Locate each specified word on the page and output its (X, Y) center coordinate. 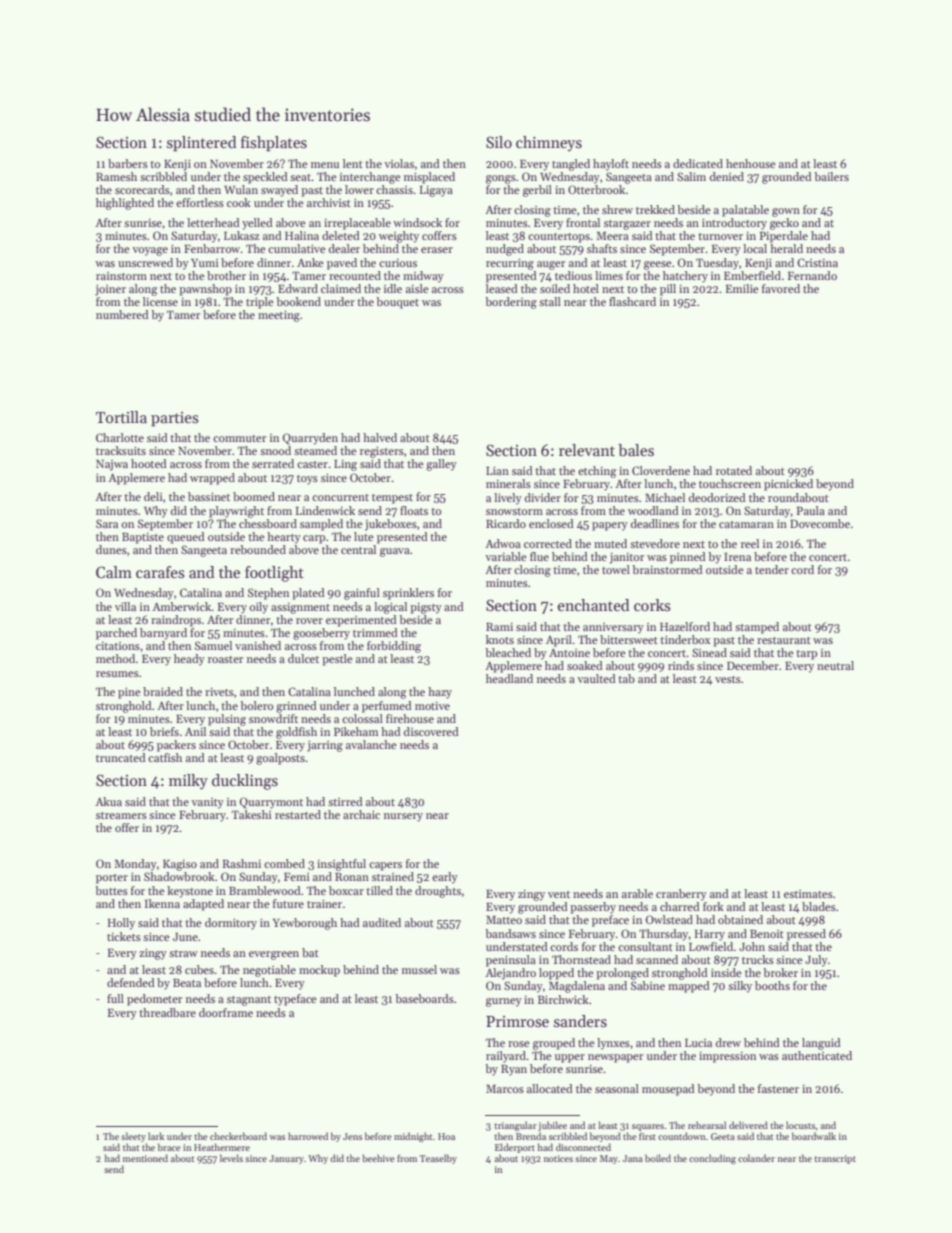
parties (175, 419)
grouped (554, 1044)
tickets (124, 936)
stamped (757, 628)
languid (821, 1044)
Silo (499, 142)
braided (163, 691)
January (286, 1159)
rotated (734, 470)
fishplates (274, 143)
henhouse (751, 163)
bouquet (397, 303)
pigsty (426, 608)
